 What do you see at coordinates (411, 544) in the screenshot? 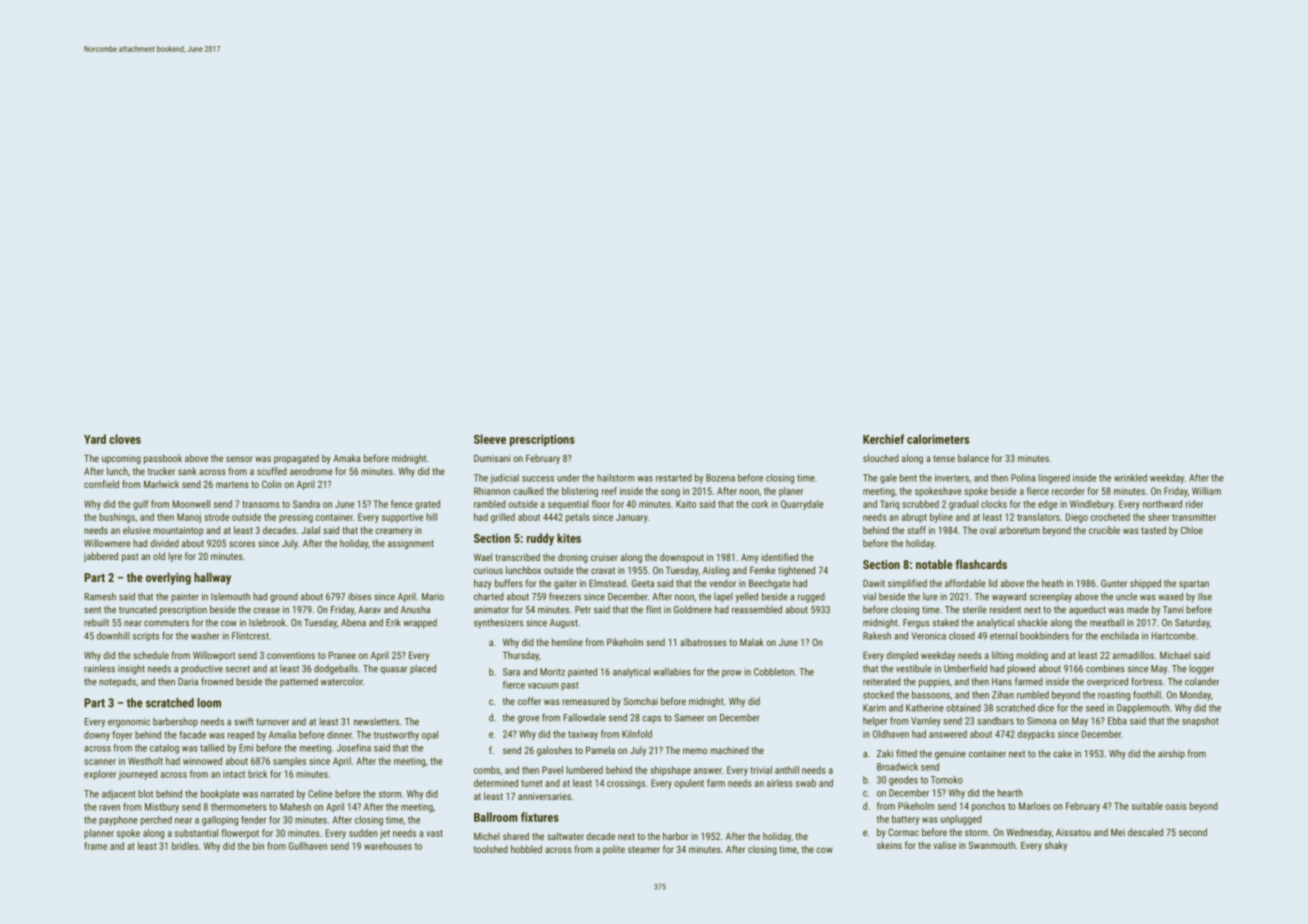
I see `assignment` at bounding box center [411, 544].
